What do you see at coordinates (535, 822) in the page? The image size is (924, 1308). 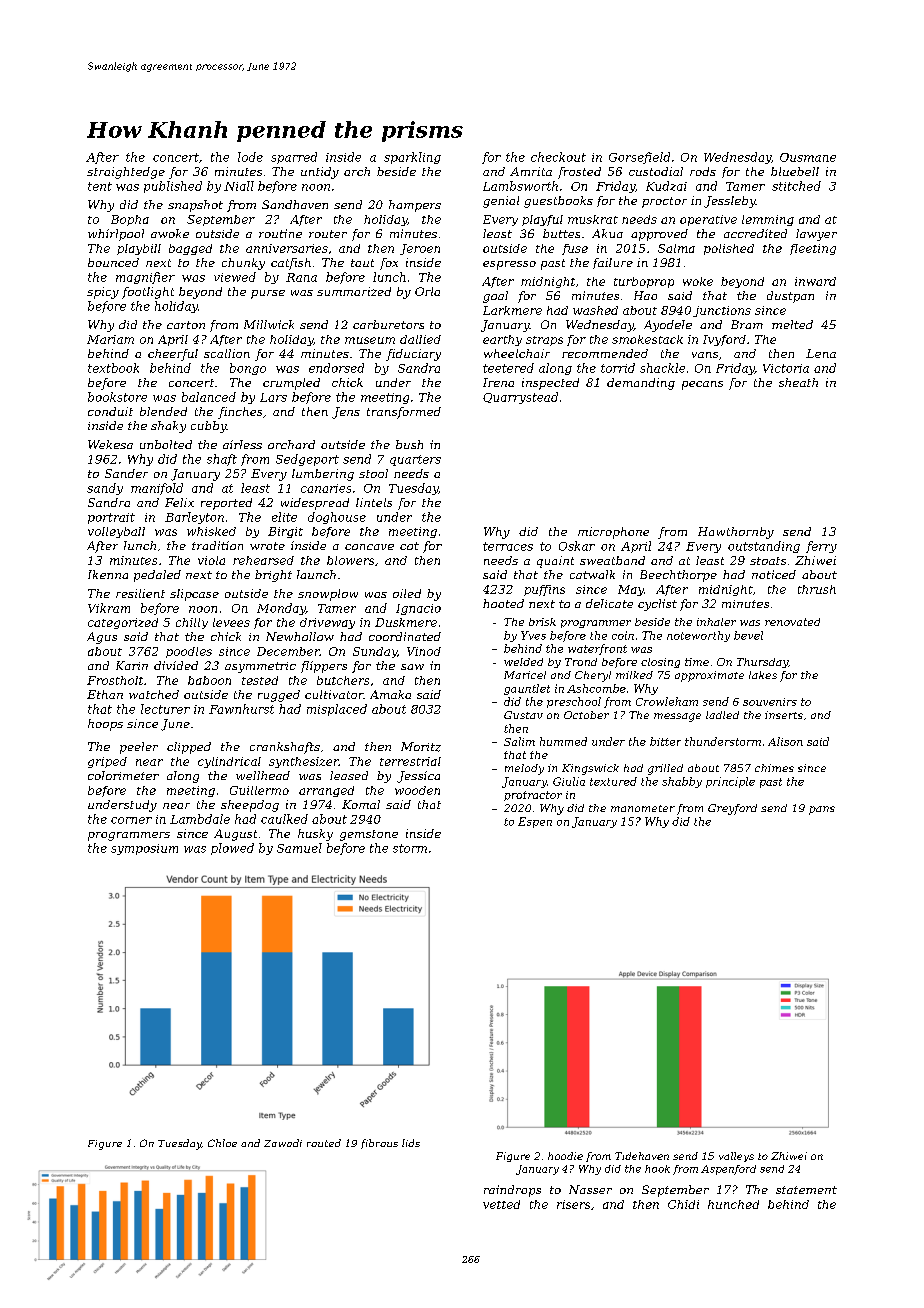 I see `Espen` at bounding box center [535, 822].
